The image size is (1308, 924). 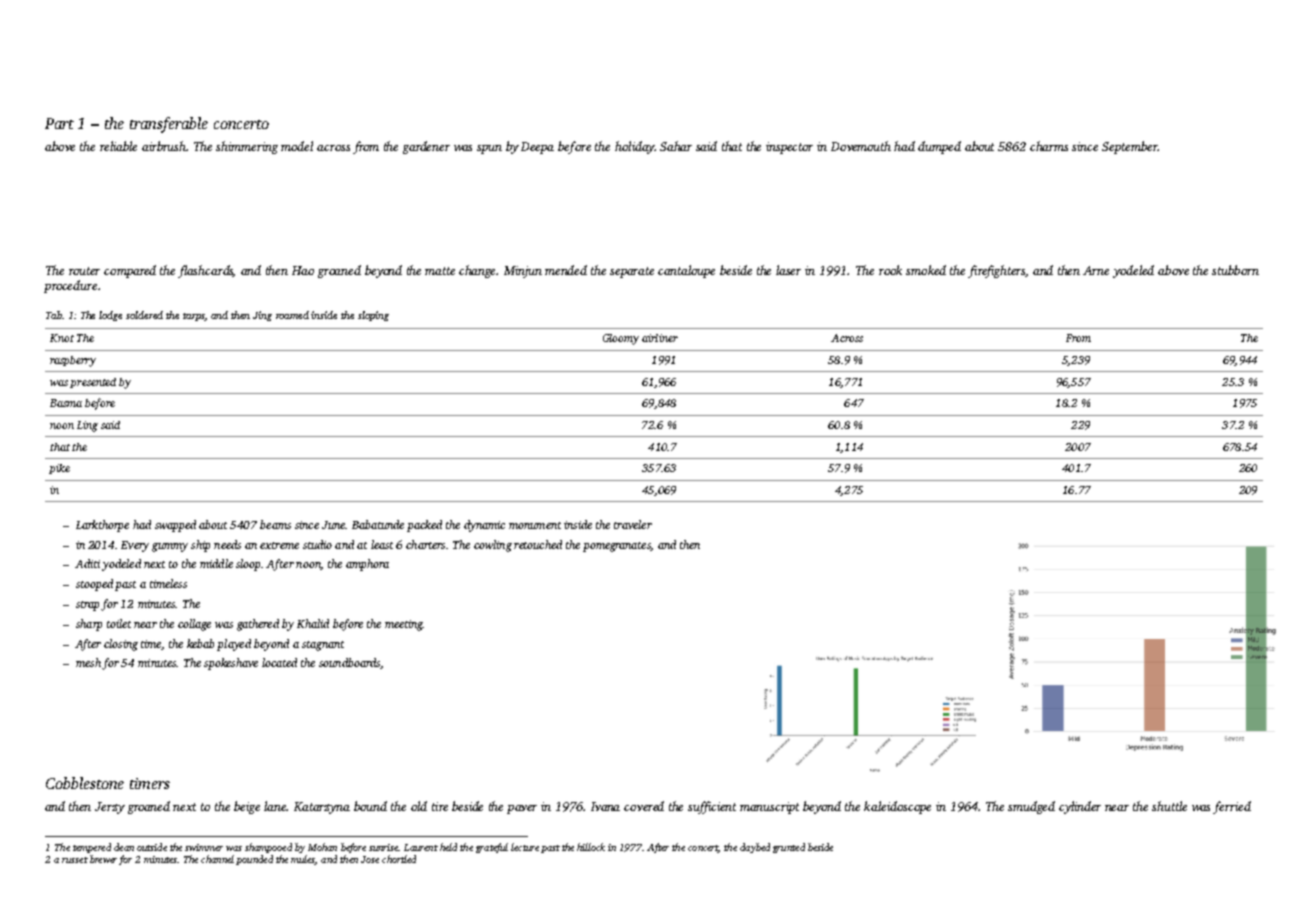 I want to click on pomegranates, so click(x=616, y=547).
